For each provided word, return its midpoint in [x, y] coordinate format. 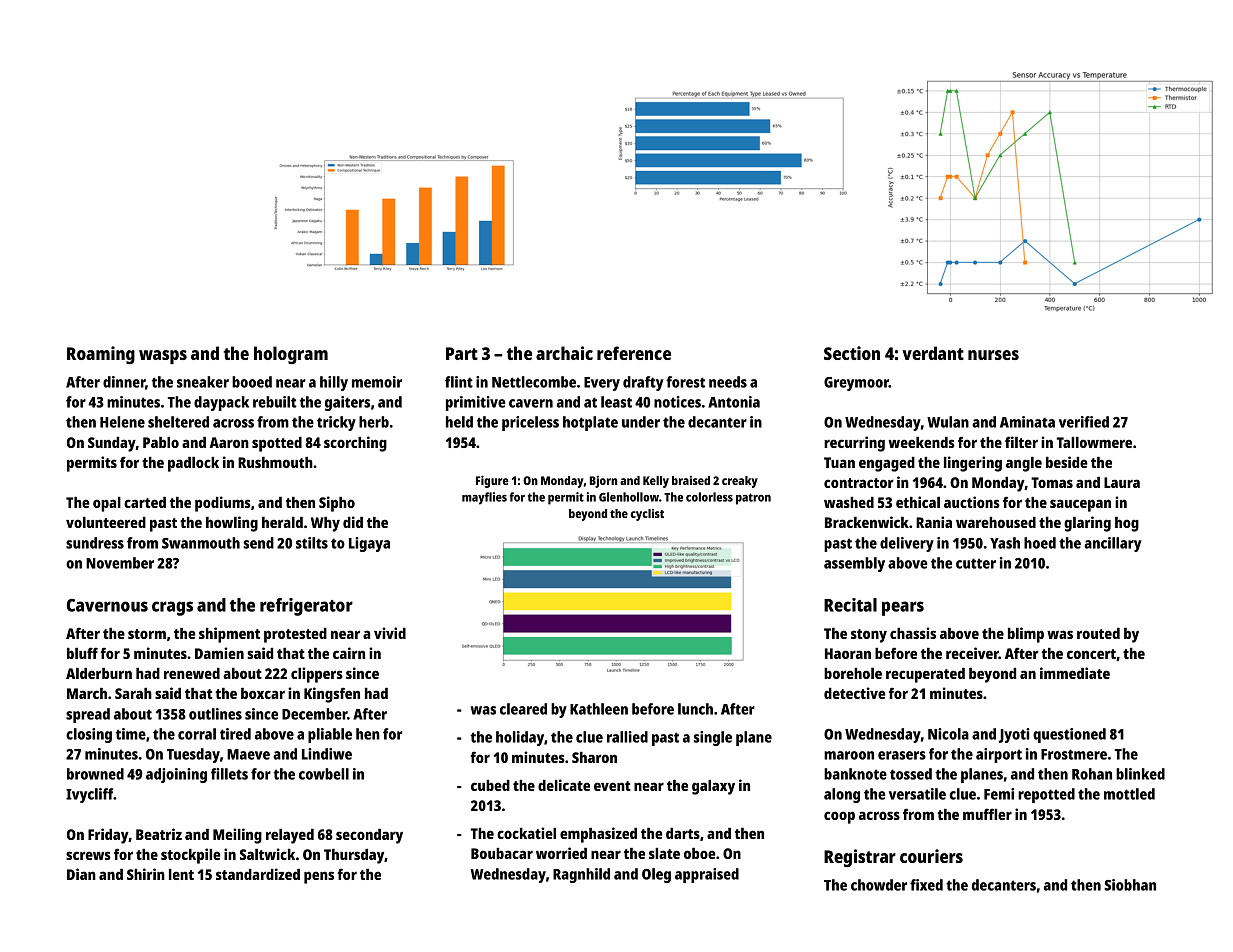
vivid [390, 633]
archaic [564, 353]
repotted [1046, 795]
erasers [902, 755]
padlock [193, 464]
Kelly [656, 482]
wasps [163, 357]
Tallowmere [1094, 442]
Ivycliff [89, 795]
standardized [258, 874]
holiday [520, 738]
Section [852, 353]
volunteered [106, 522]
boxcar [263, 693]
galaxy [713, 787]
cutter [976, 563]
